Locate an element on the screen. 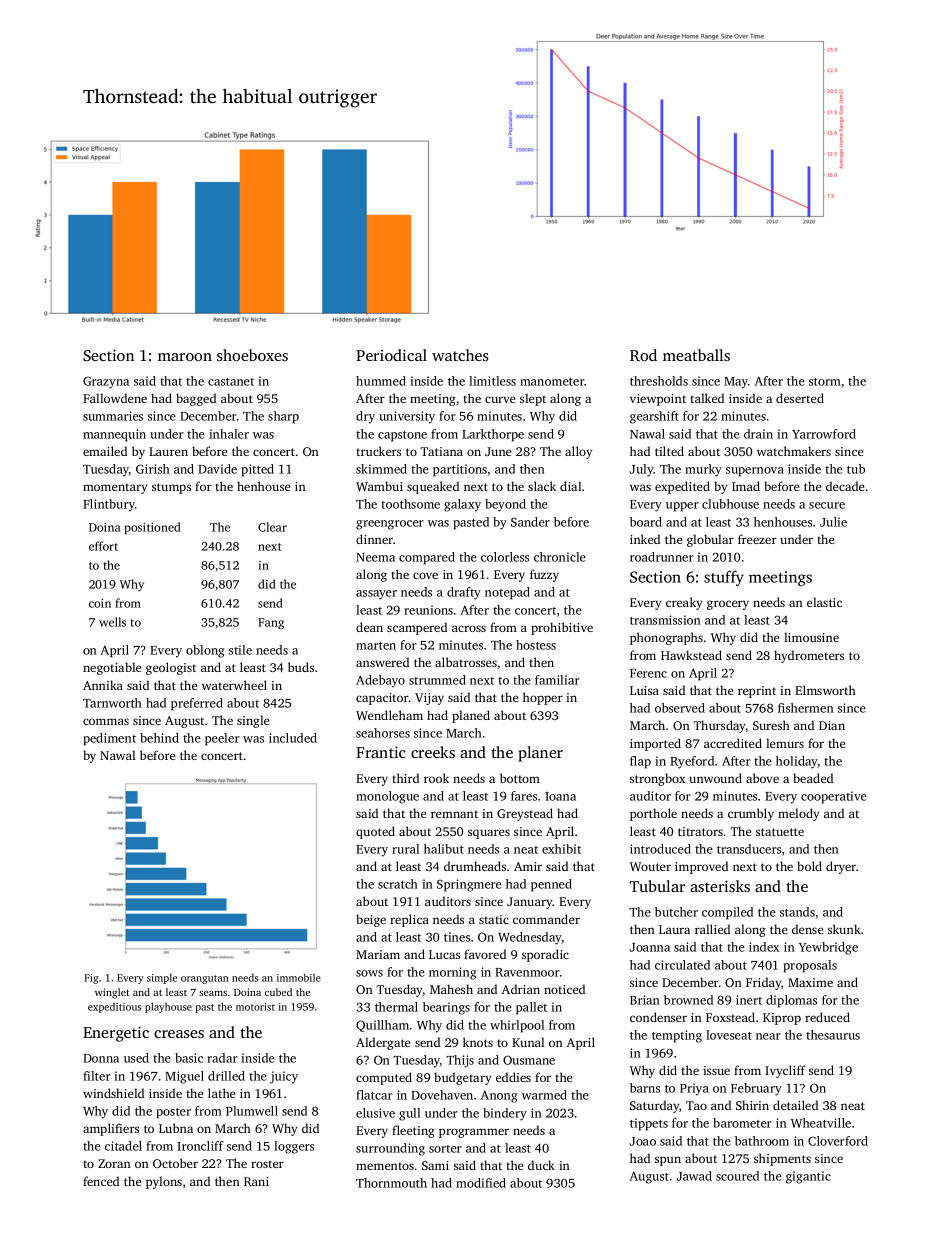  fenced is located at coordinates (101, 1181).
